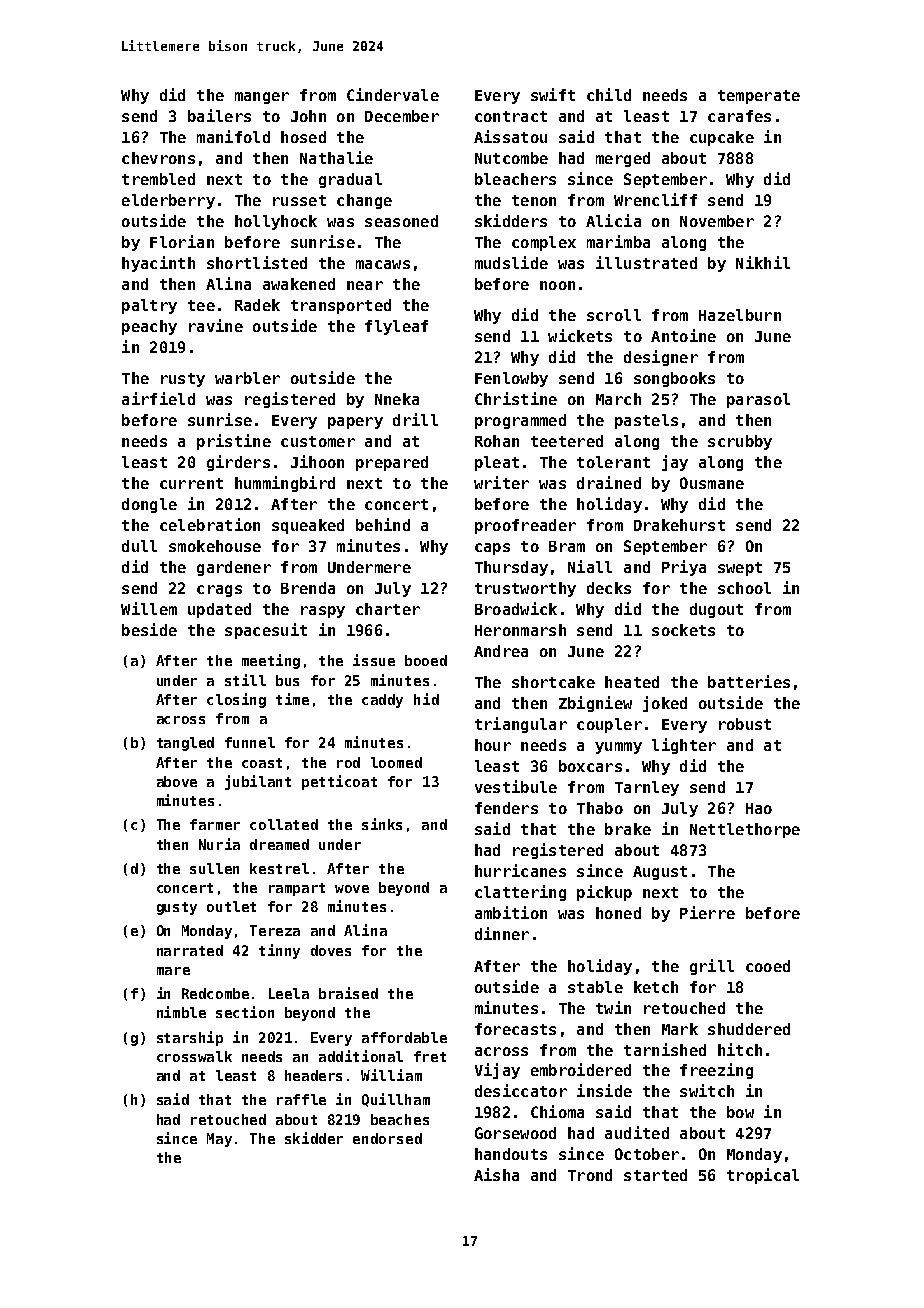  I want to click on decks, so click(609, 588).
